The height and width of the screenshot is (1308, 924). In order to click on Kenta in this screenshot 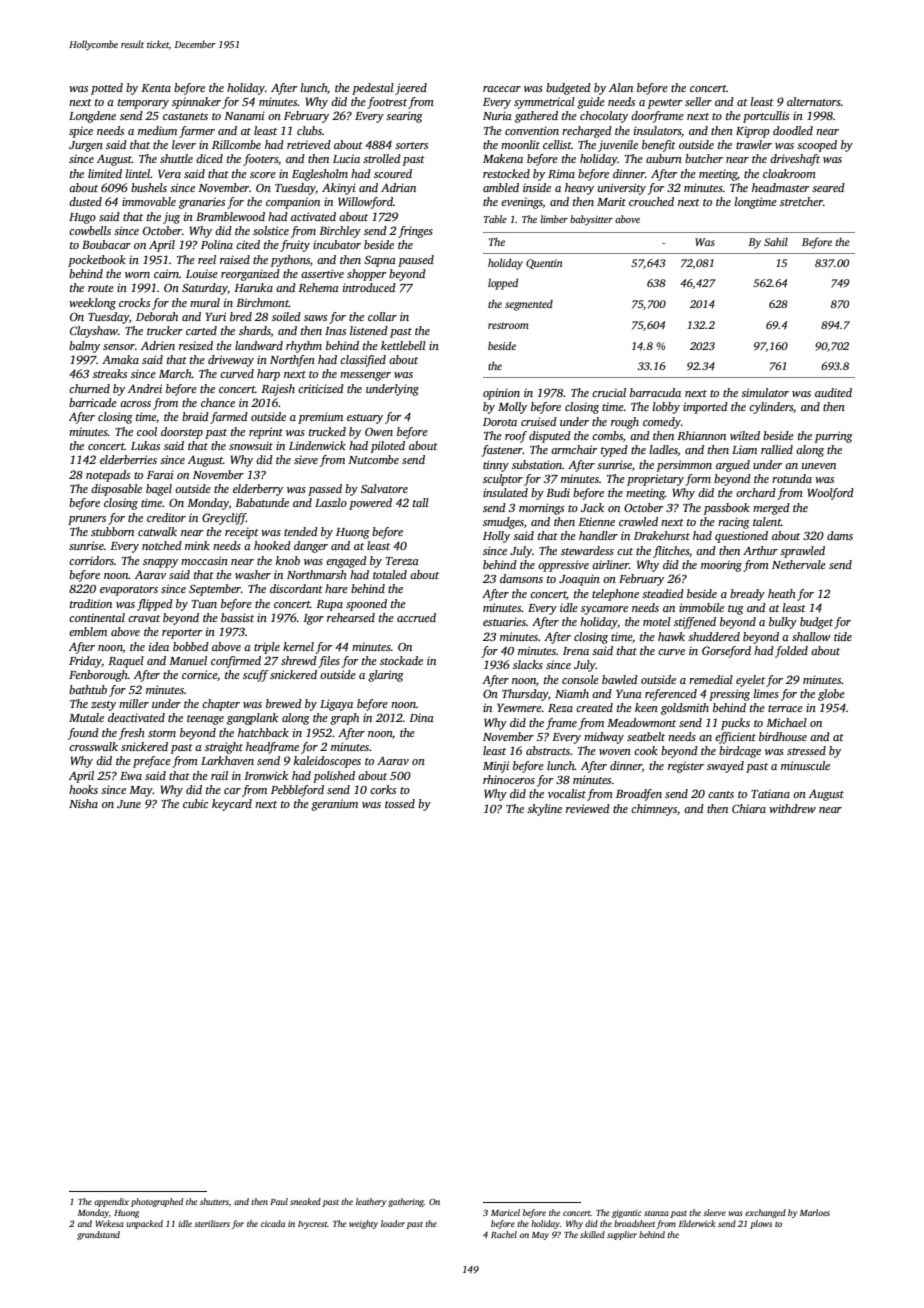, I will do `click(156, 88)`.
